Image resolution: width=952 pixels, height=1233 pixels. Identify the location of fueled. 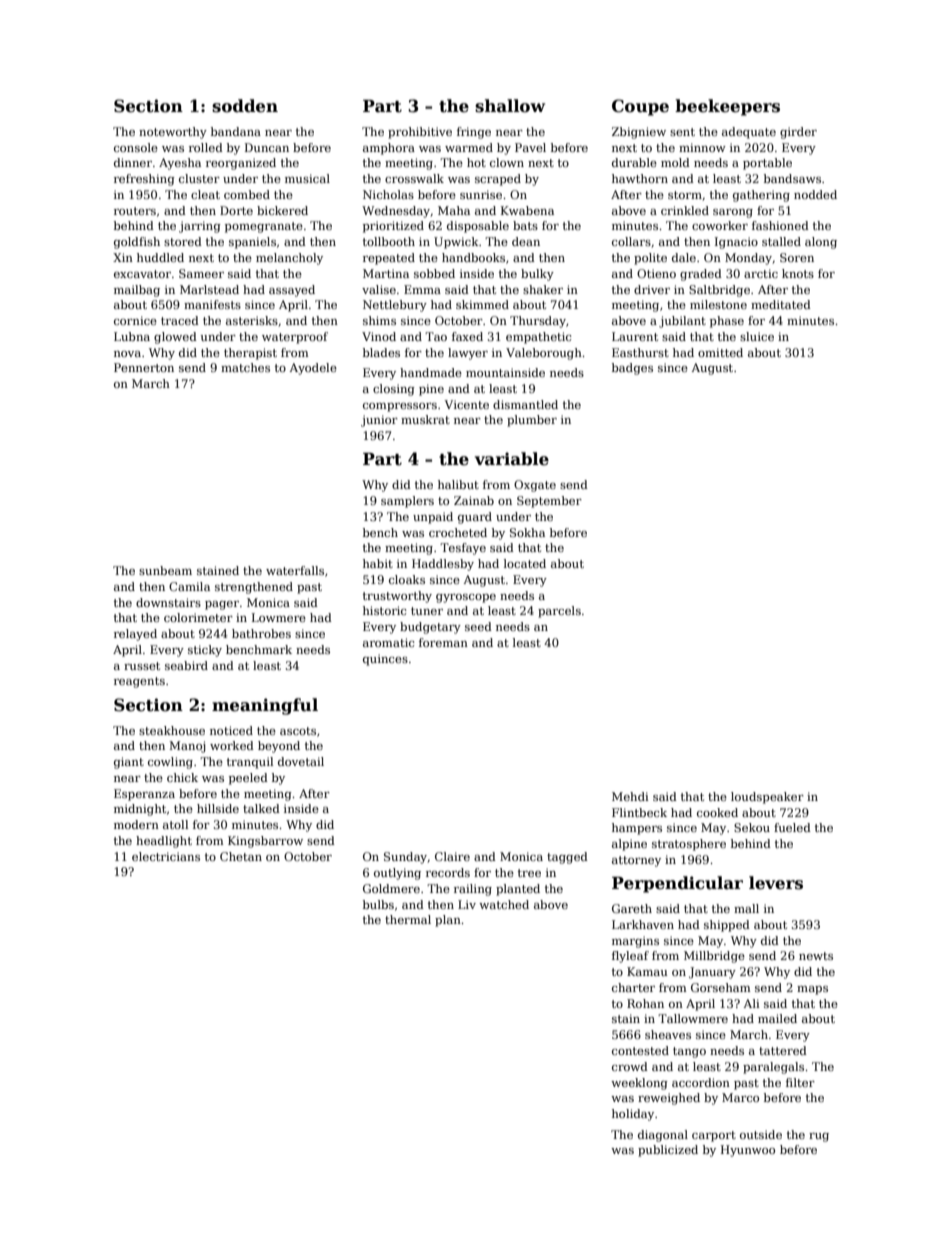
(792, 827).
